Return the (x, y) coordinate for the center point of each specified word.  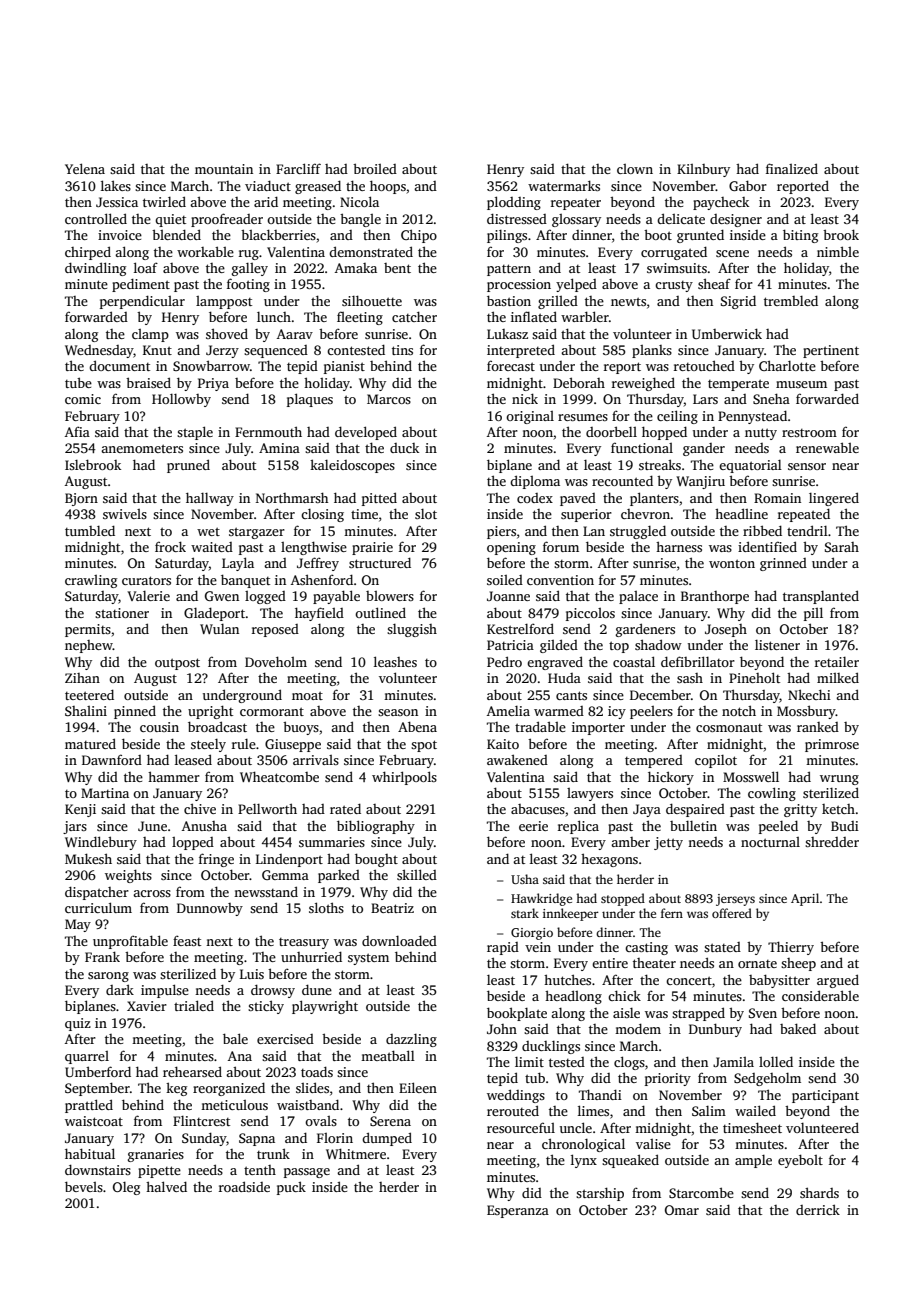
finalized (792, 168)
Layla (238, 564)
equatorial (750, 466)
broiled (375, 168)
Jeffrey (318, 564)
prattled (89, 1106)
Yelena (85, 168)
